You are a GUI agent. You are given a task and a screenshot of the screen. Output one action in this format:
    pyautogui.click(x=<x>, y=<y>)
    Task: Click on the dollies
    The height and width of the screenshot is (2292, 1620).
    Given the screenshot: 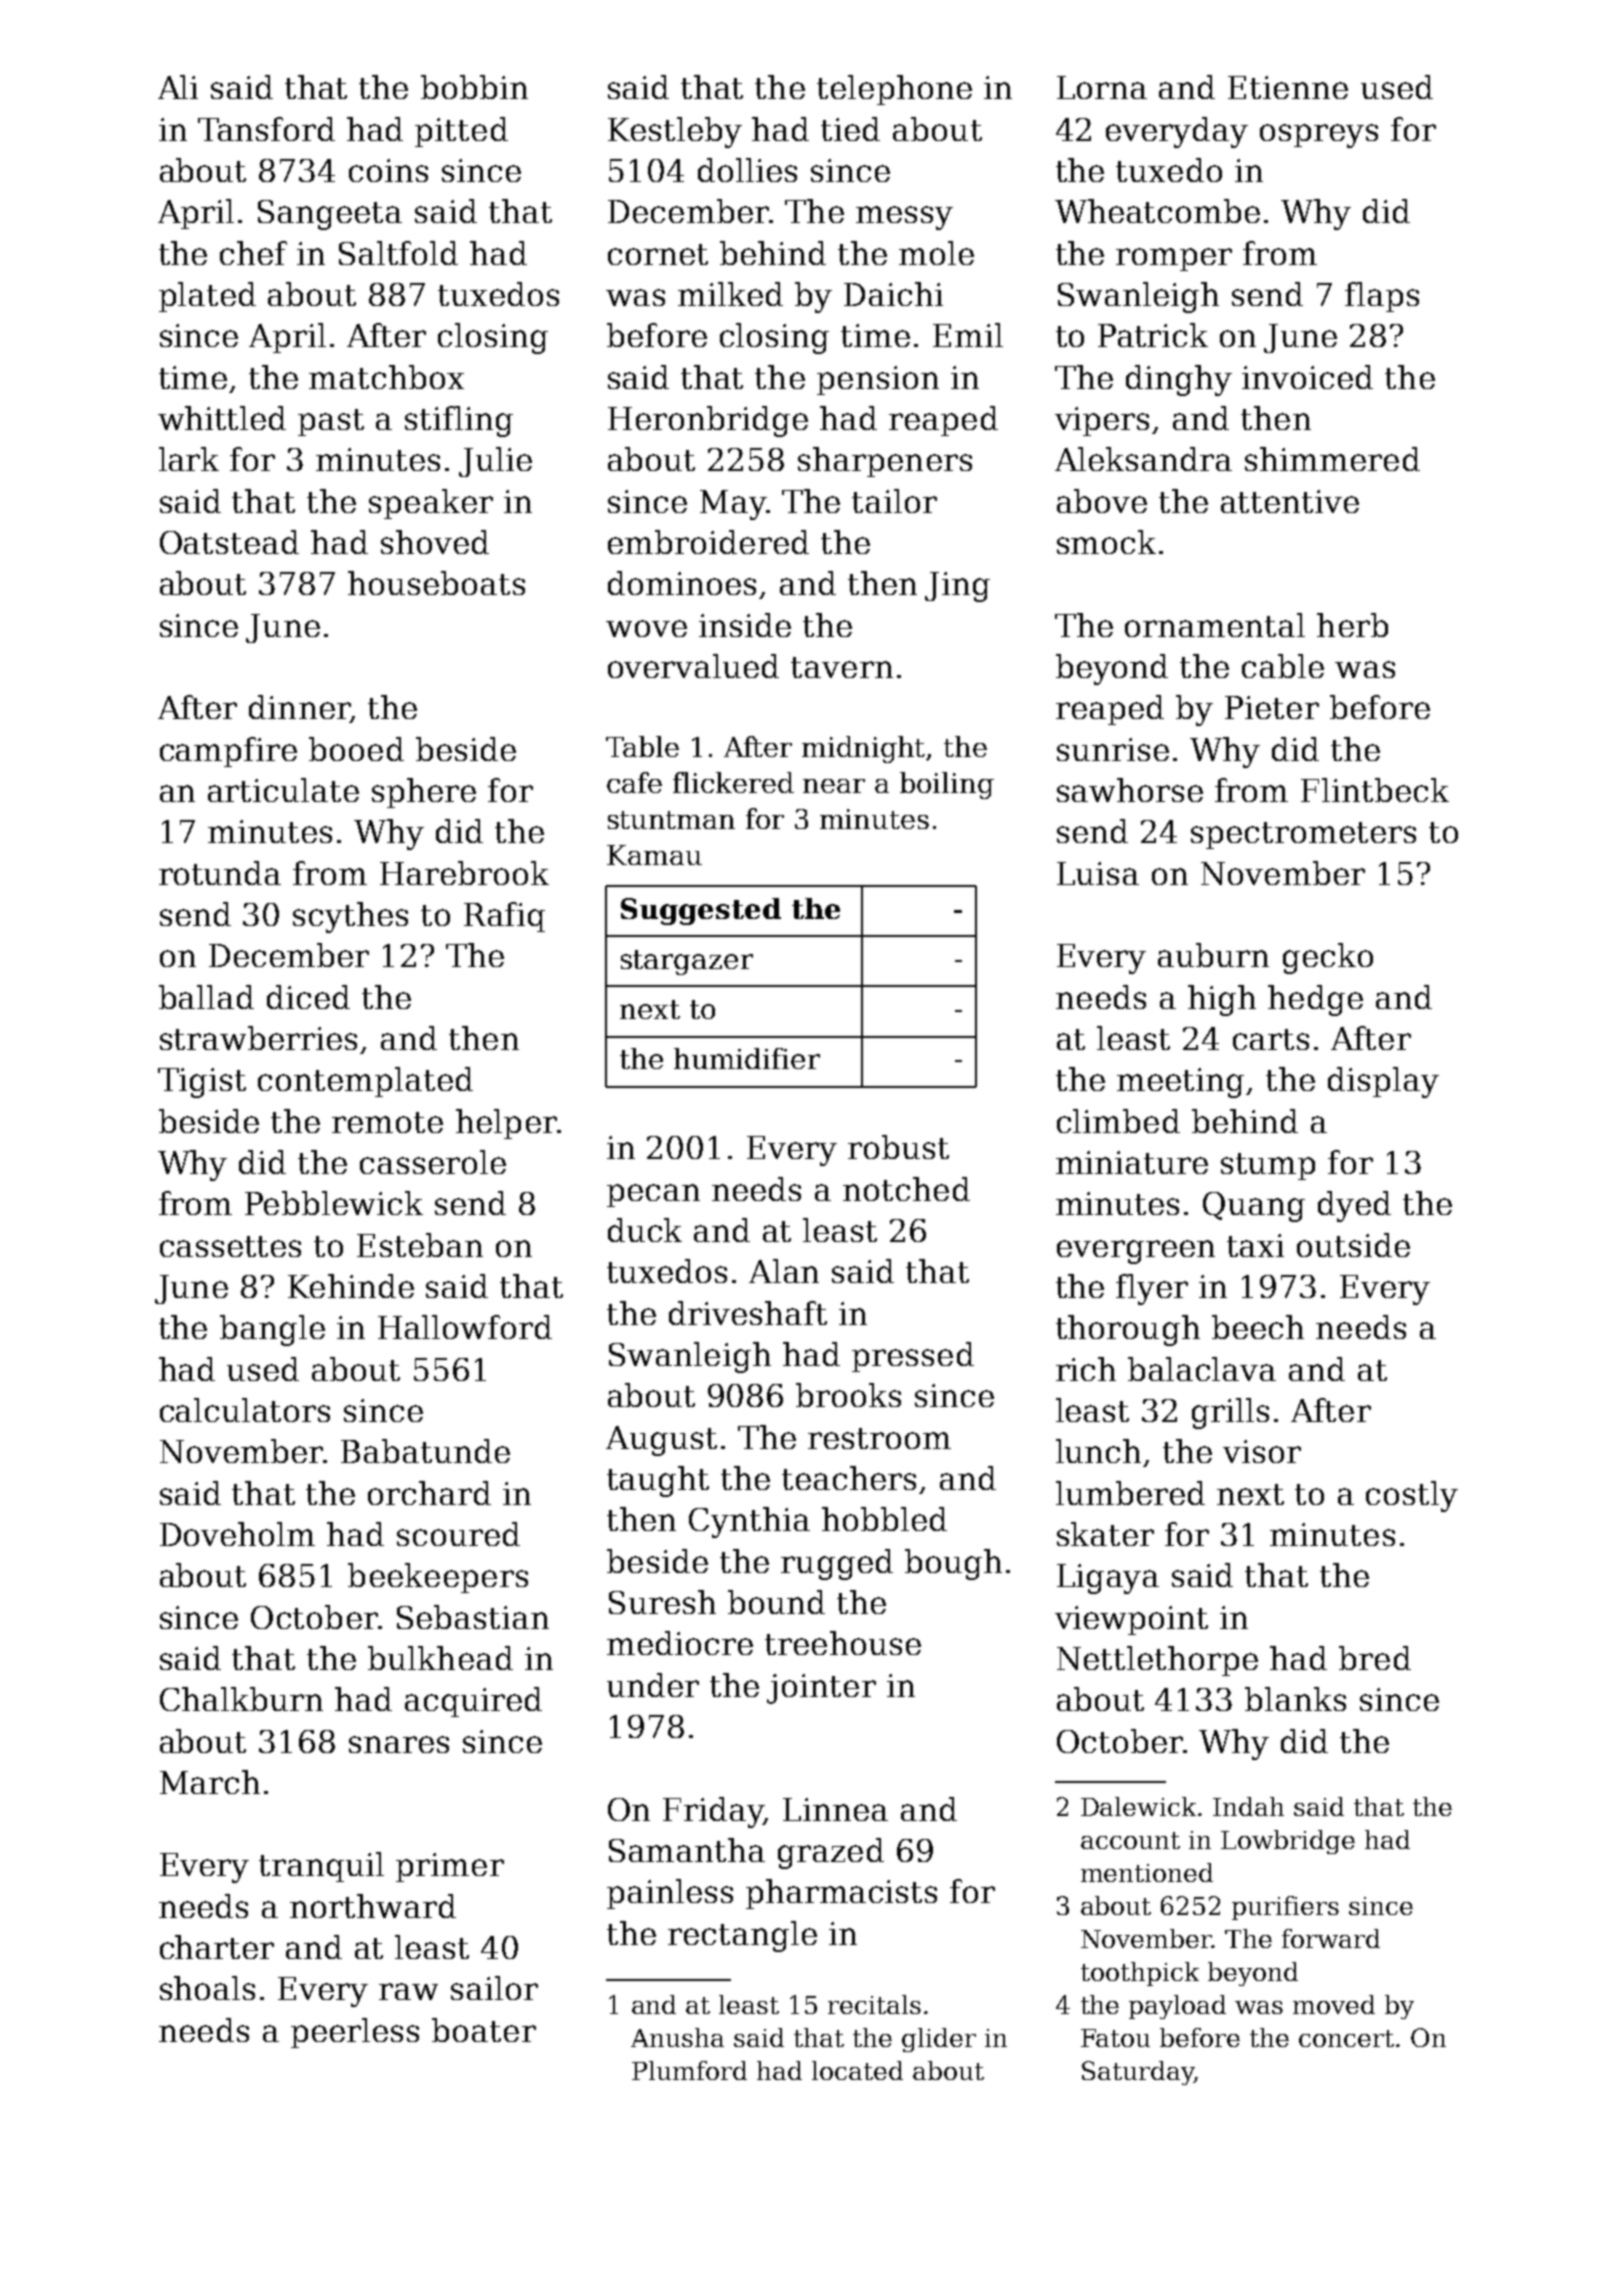 What is the action you would take?
    pyautogui.click(x=747, y=170)
